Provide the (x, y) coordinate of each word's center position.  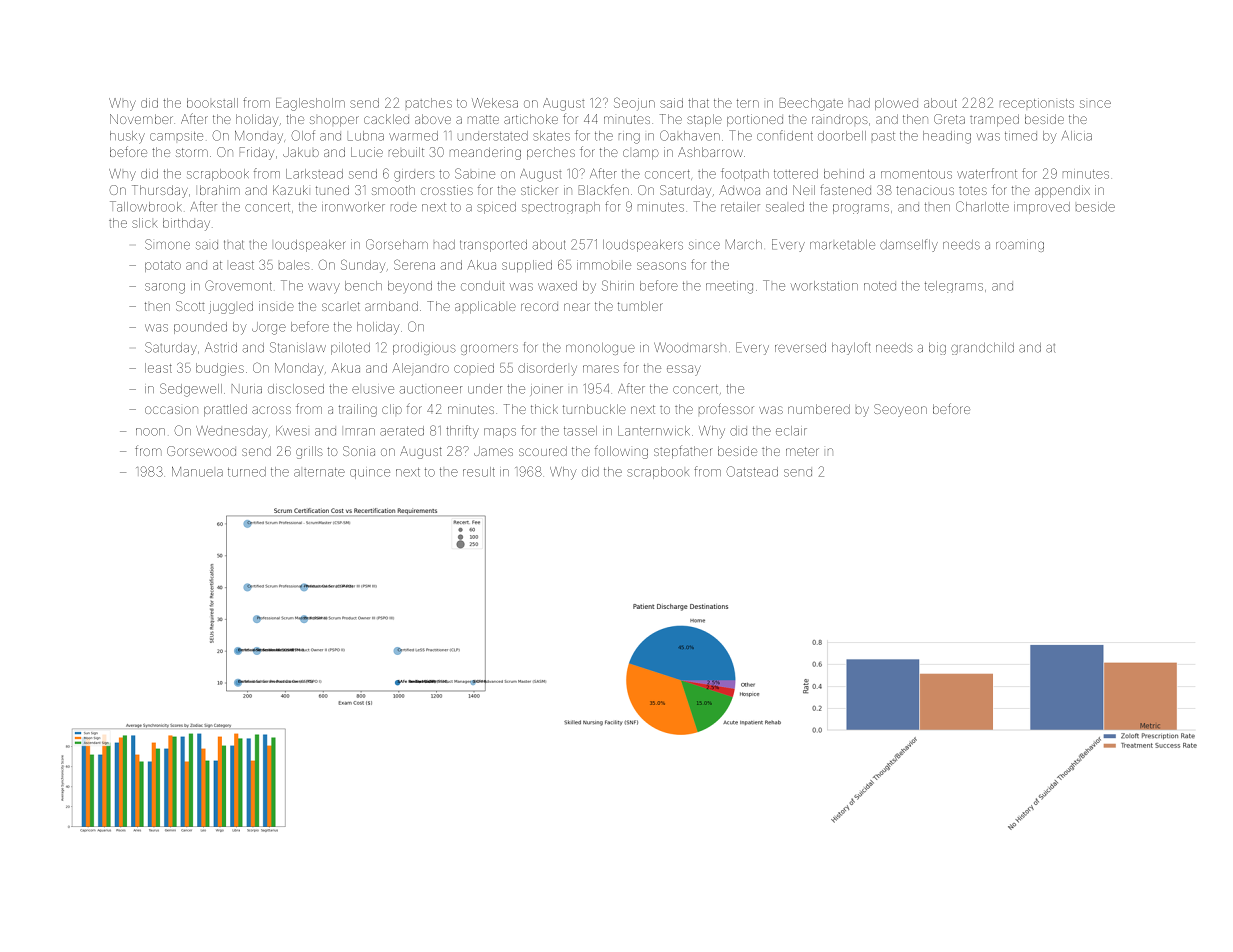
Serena (414, 264)
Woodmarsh (690, 348)
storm (192, 152)
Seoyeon (900, 410)
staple (704, 120)
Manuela (197, 472)
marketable (842, 245)
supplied (527, 266)
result (479, 472)
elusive (373, 390)
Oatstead (752, 471)
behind (844, 174)
